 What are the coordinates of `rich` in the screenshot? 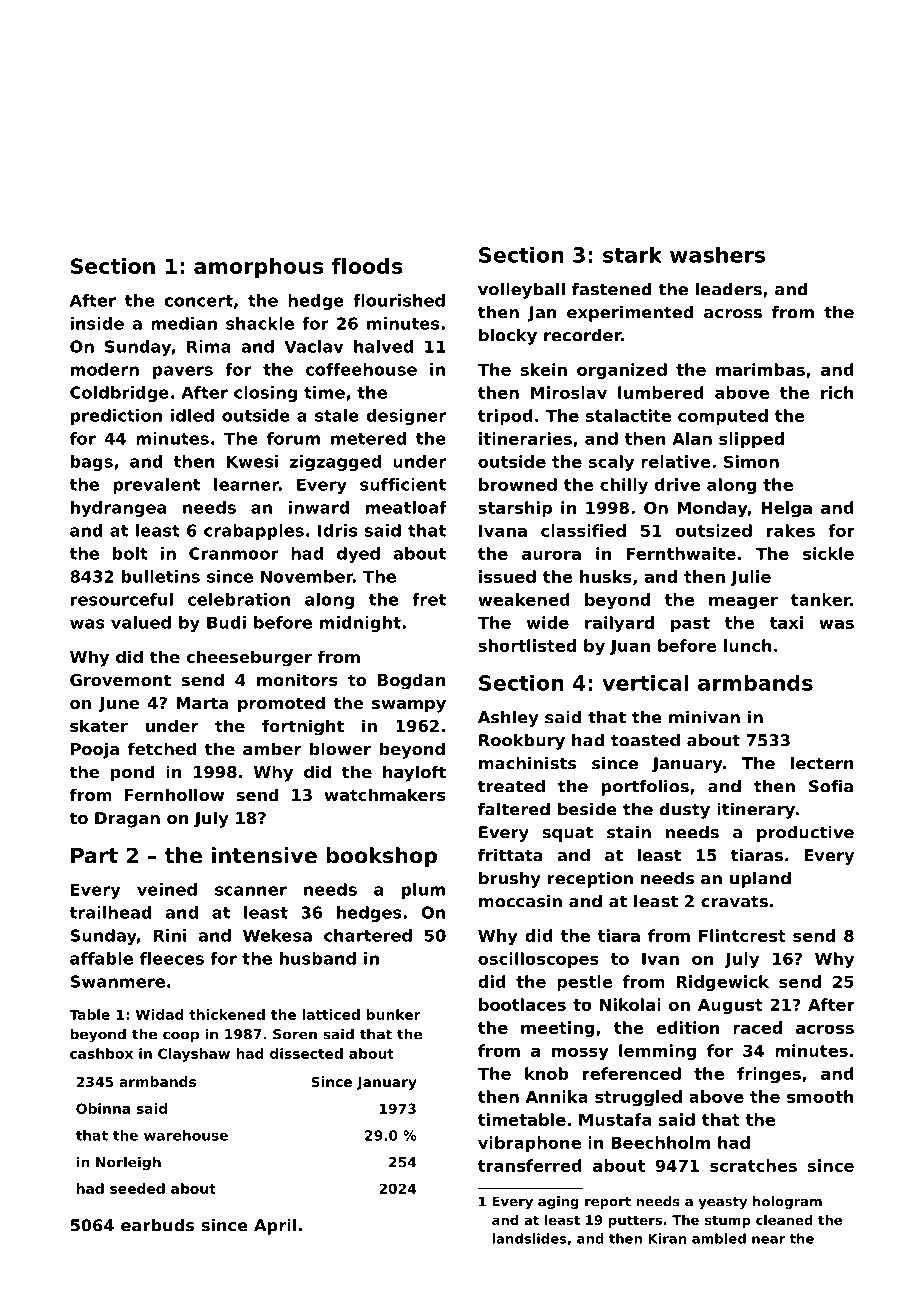 It's located at (837, 392).
